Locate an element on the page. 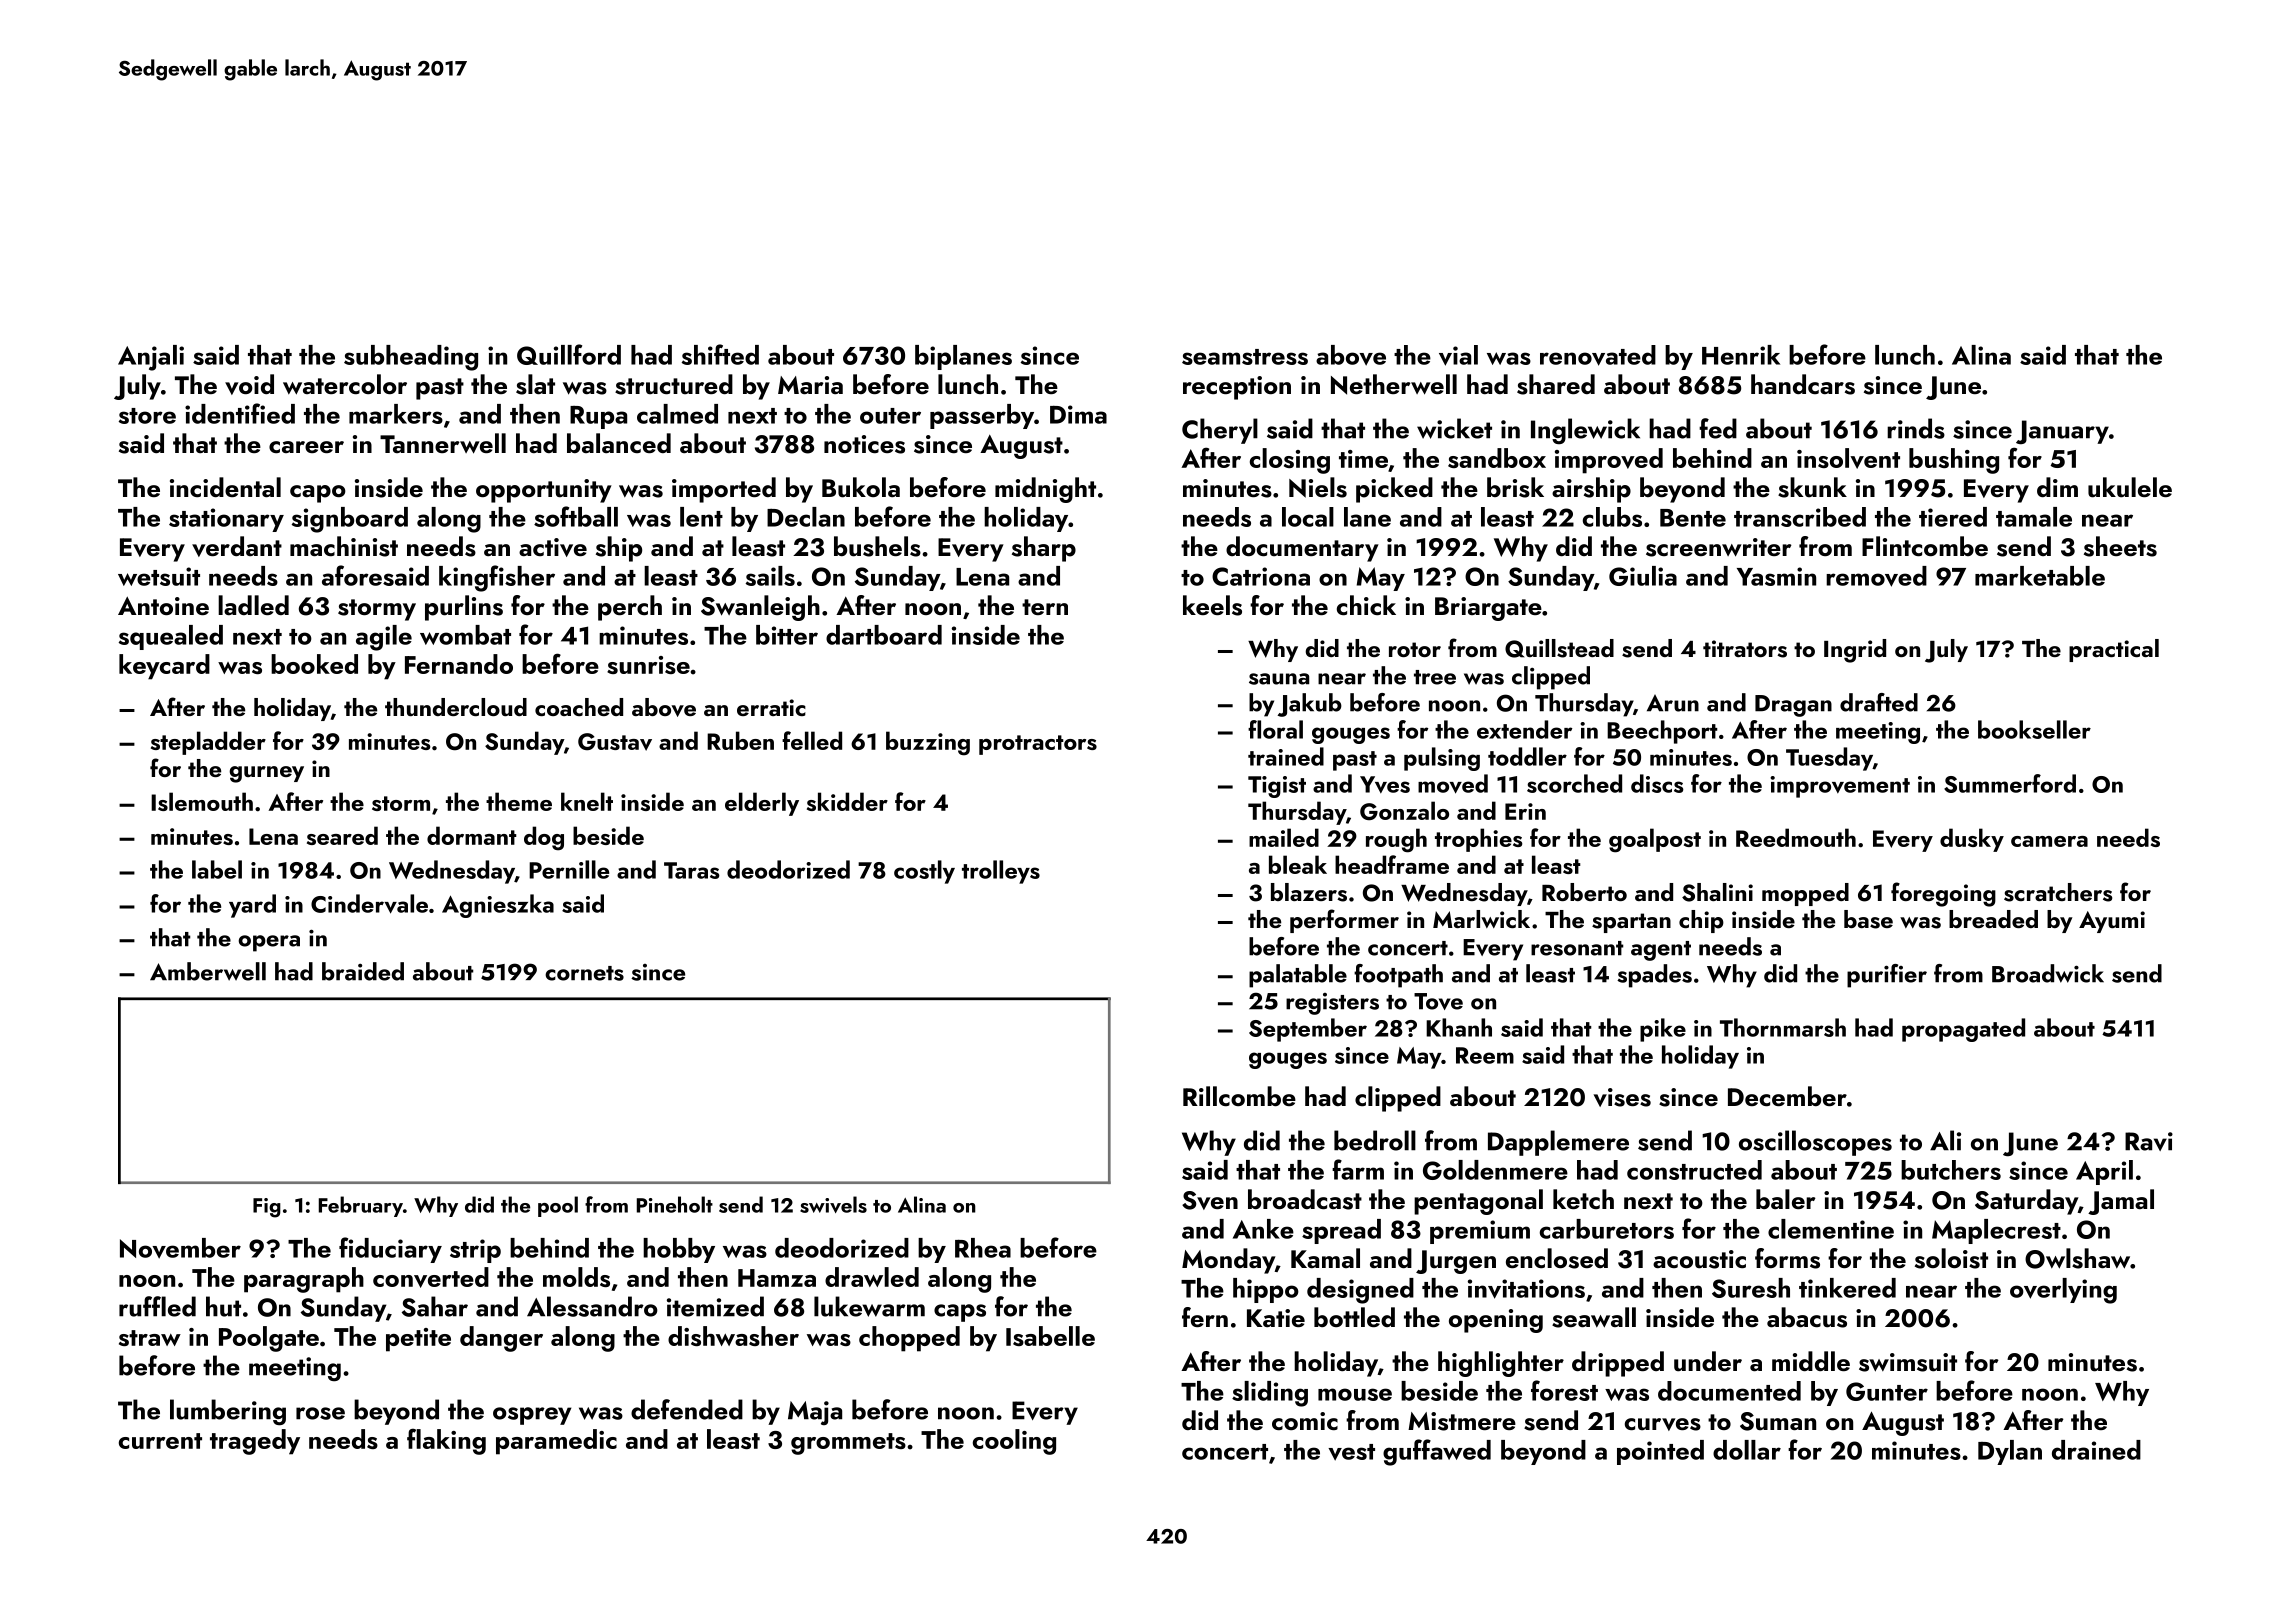 This document has height=1620, width=2292. Fig is located at coordinates (267, 1208).
